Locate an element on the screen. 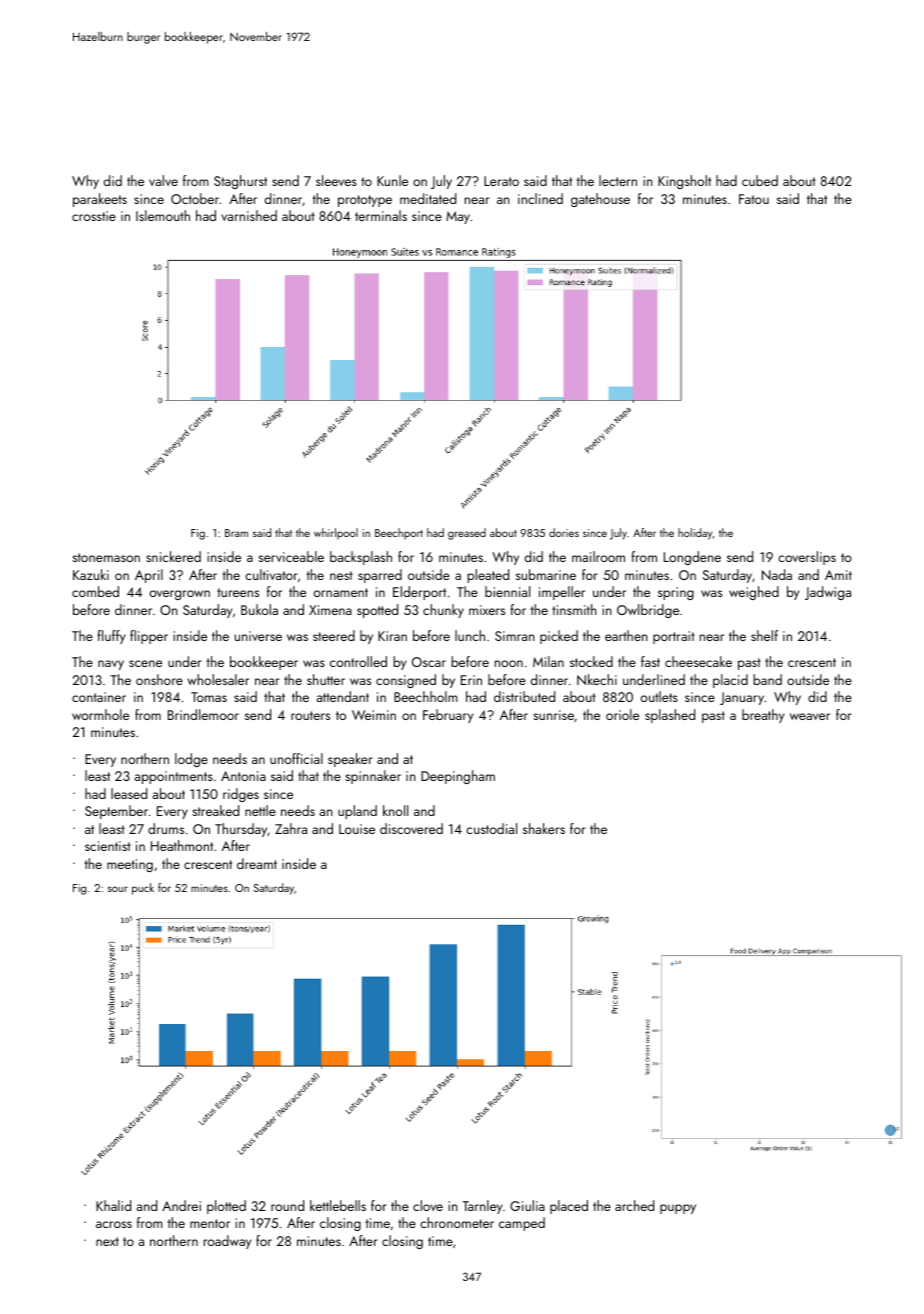 Image resolution: width=924 pixels, height=1314 pixels. shakers is located at coordinates (544, 828).
